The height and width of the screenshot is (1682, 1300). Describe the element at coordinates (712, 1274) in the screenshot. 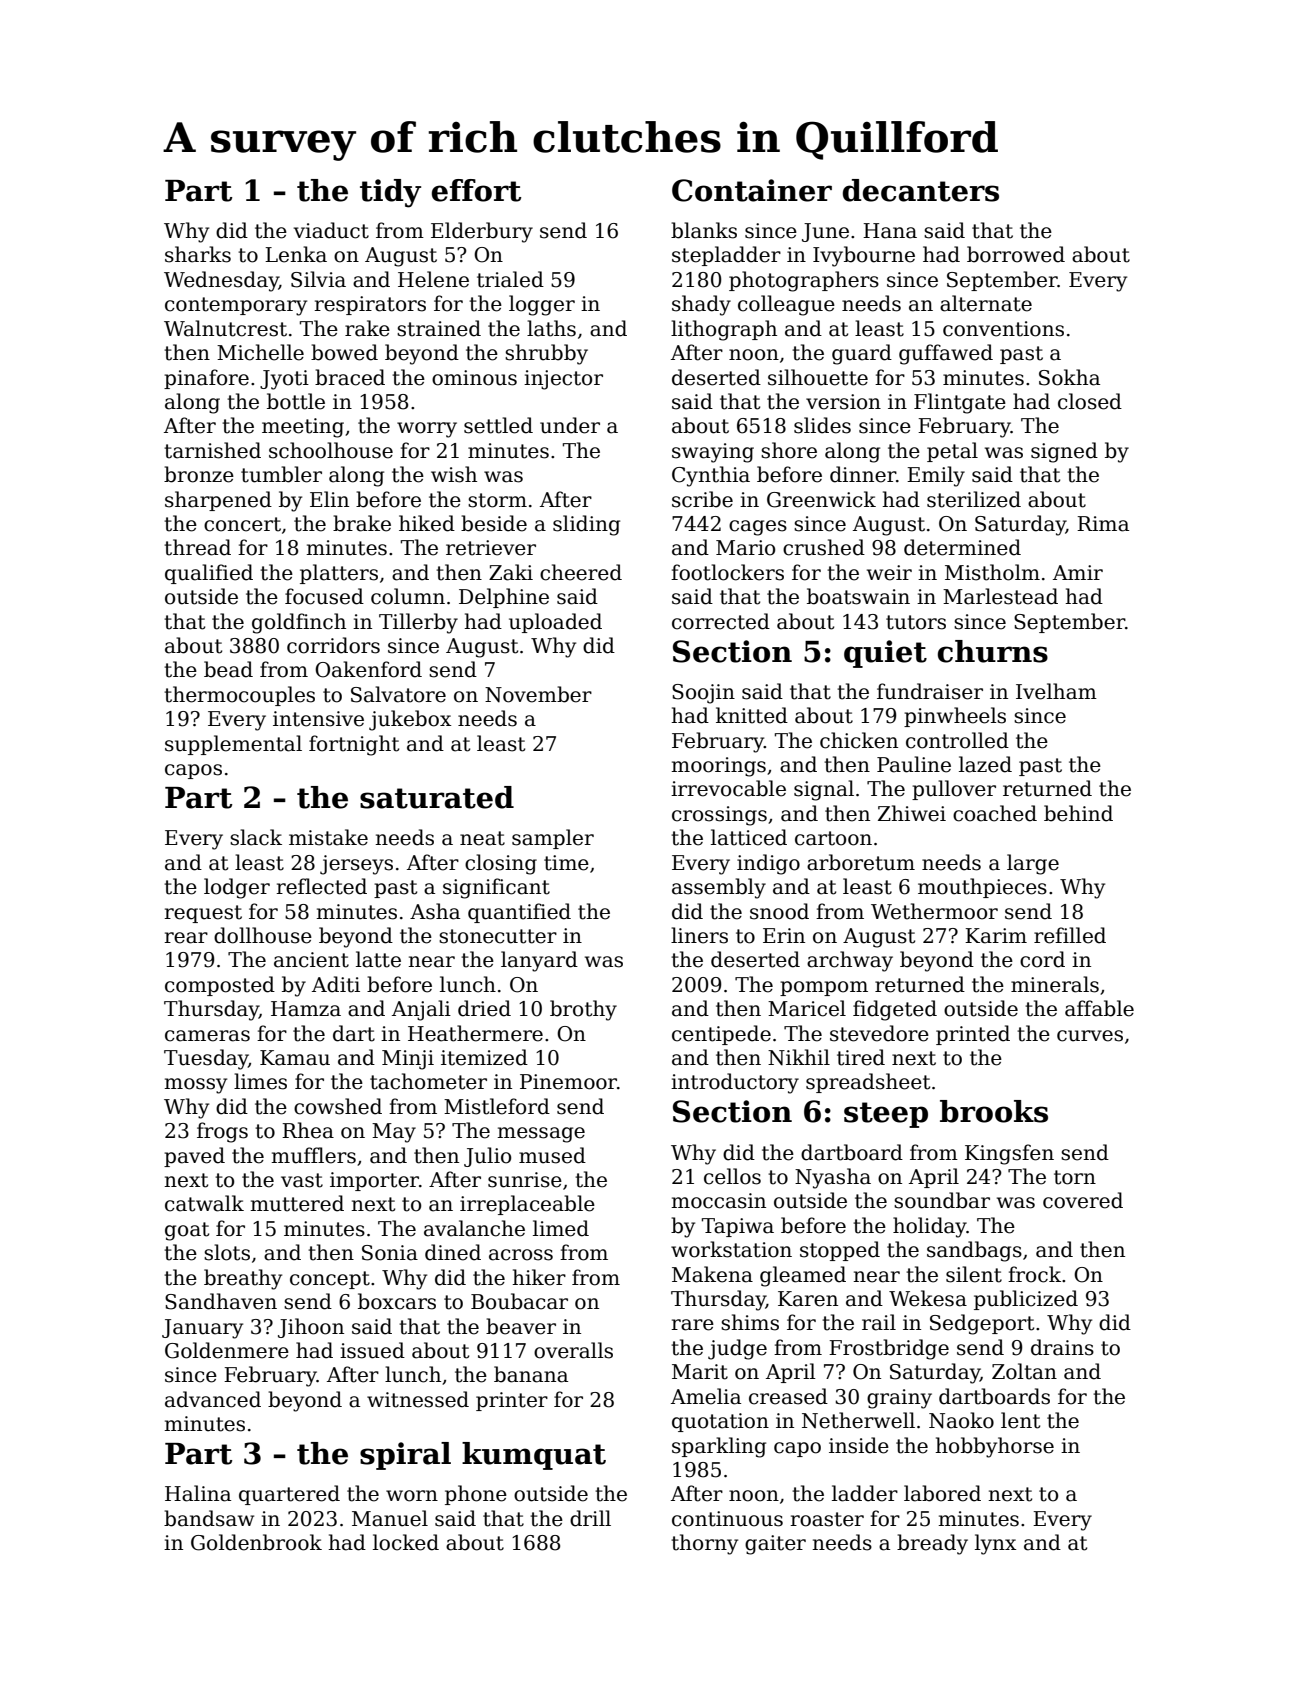

I see `Makena` at that location.
